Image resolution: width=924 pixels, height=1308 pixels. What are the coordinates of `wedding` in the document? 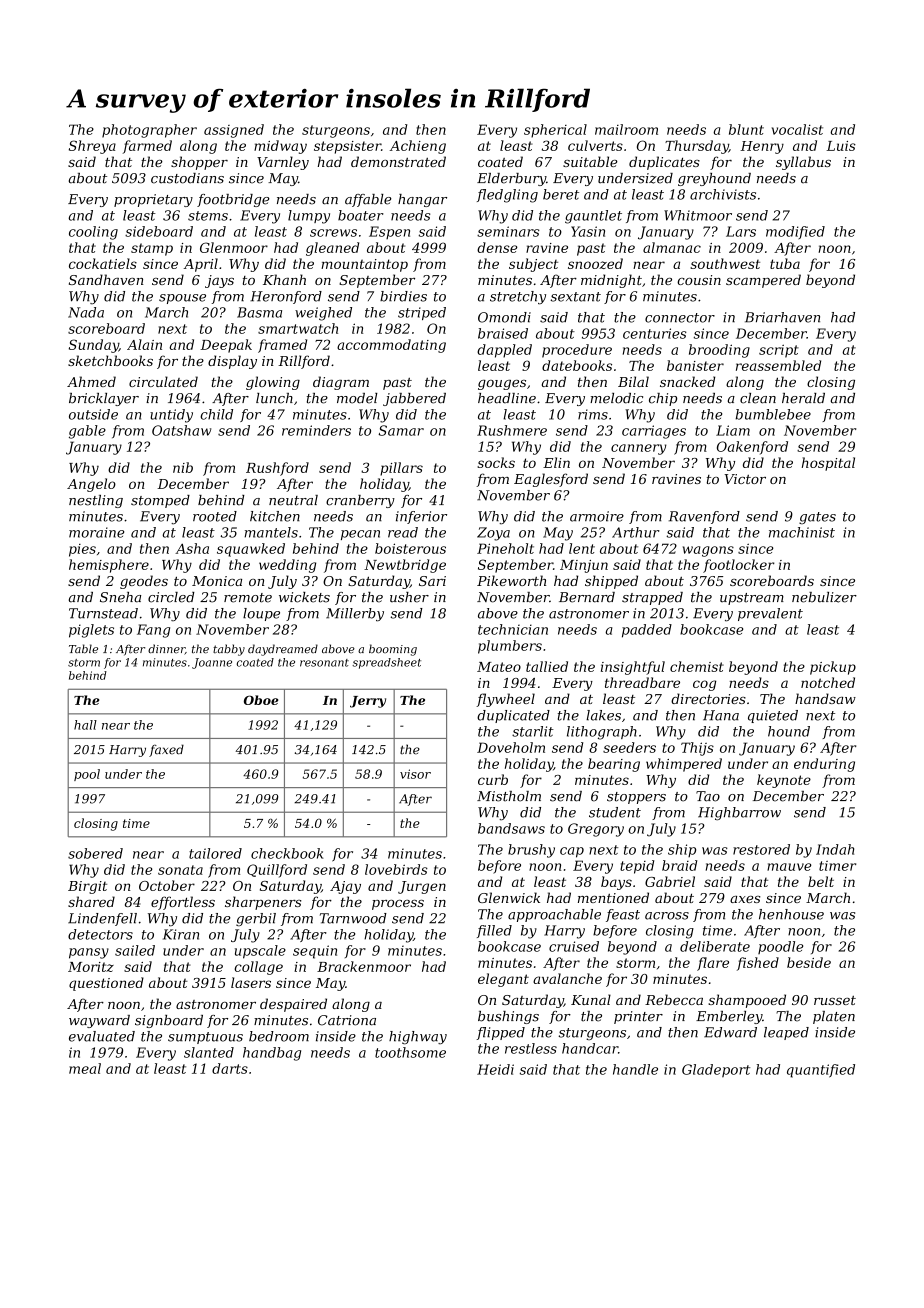 It's located at (287, 566).
